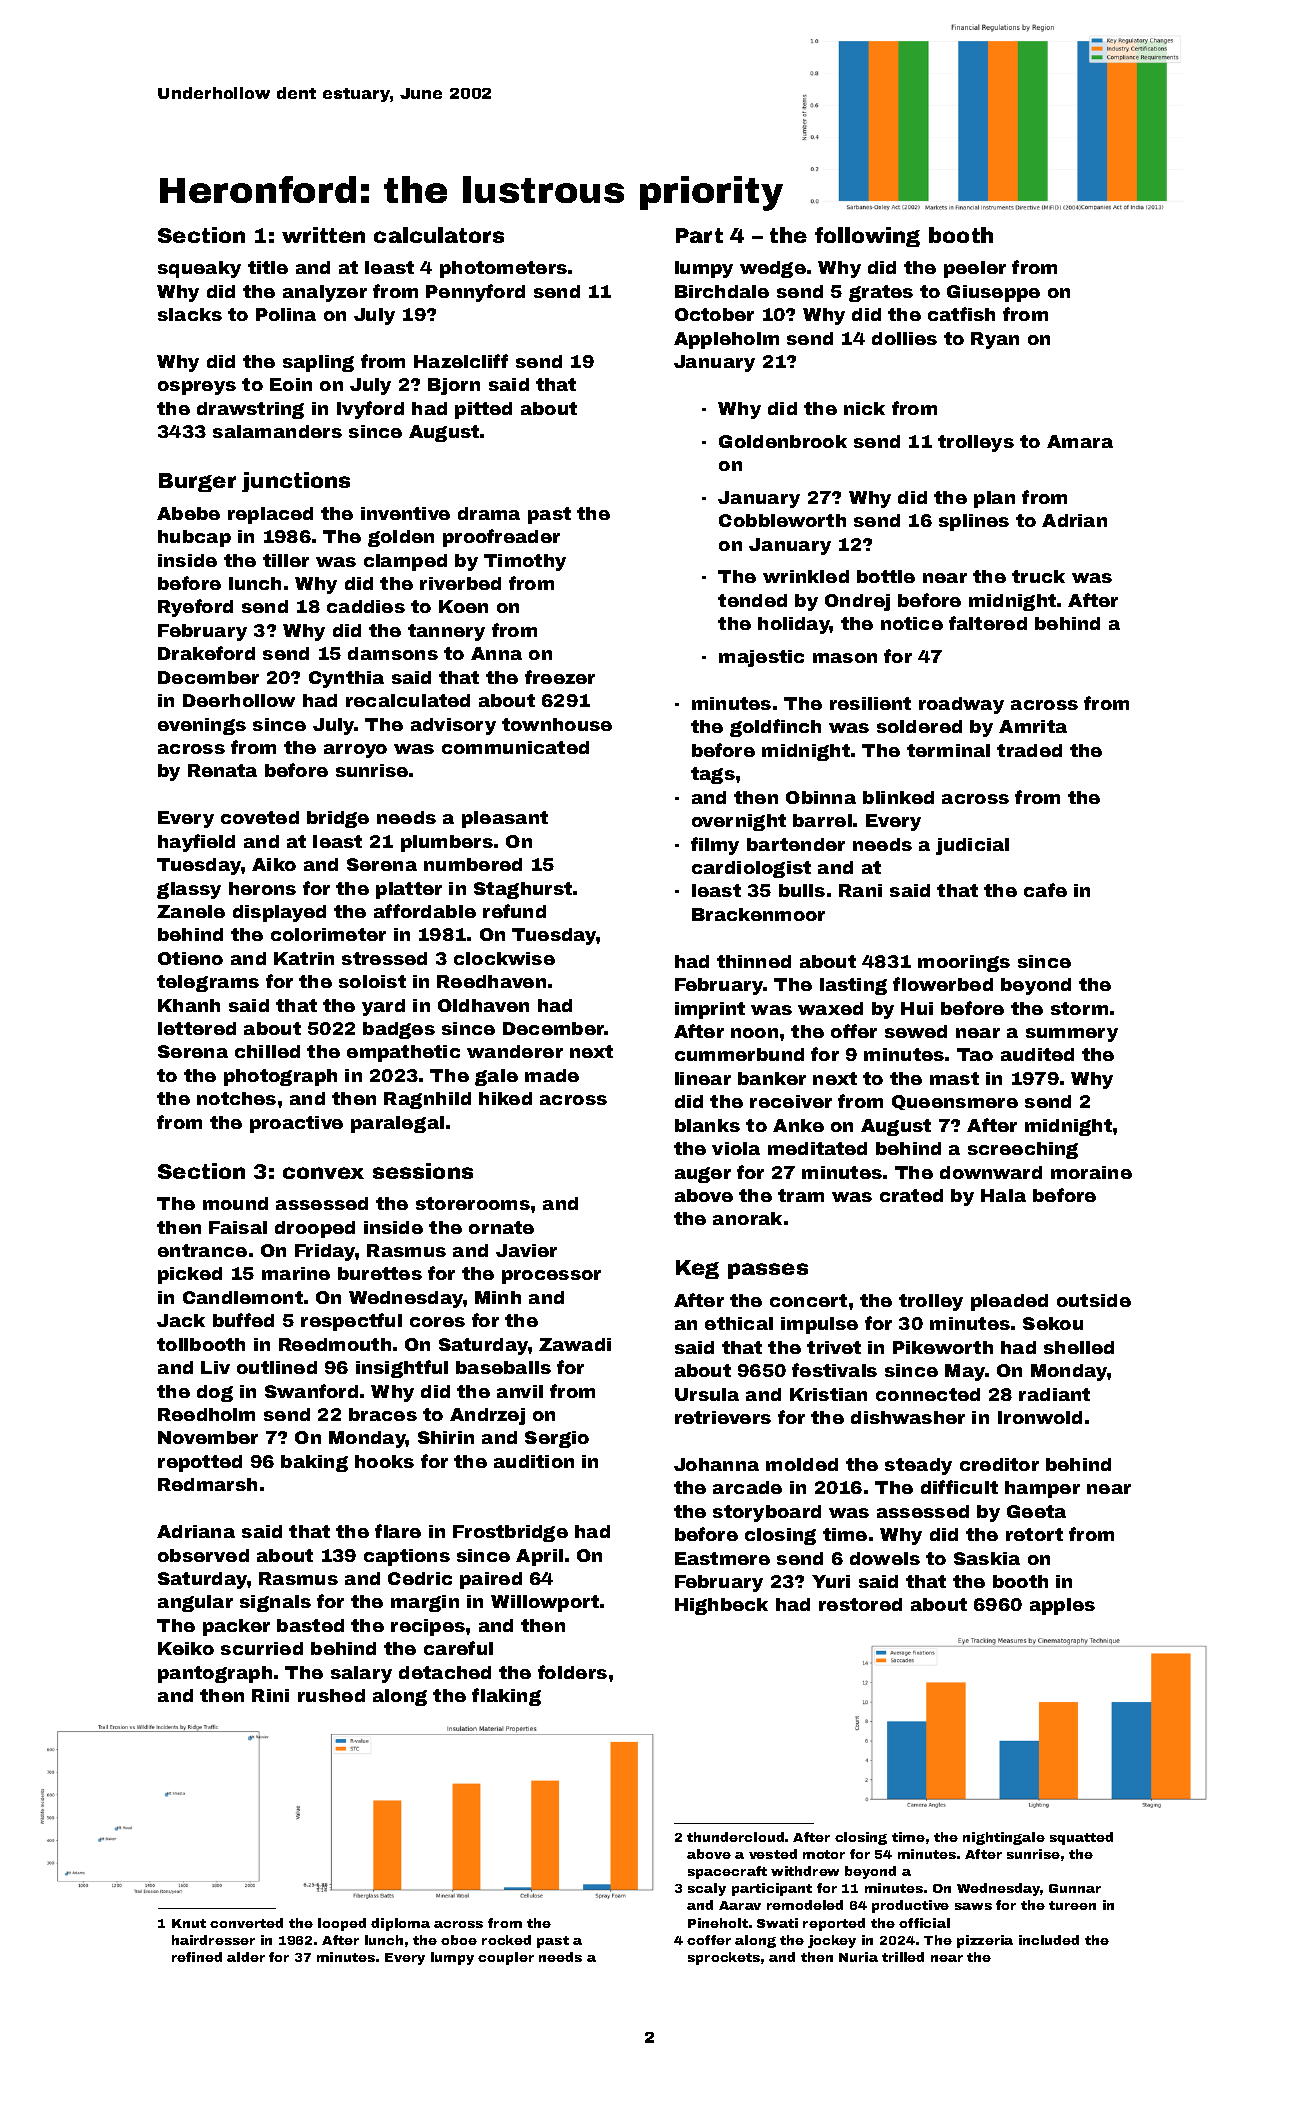 This screenshot has width=1290, height=2125. I want to click on flaking, so click(506, 1697).
